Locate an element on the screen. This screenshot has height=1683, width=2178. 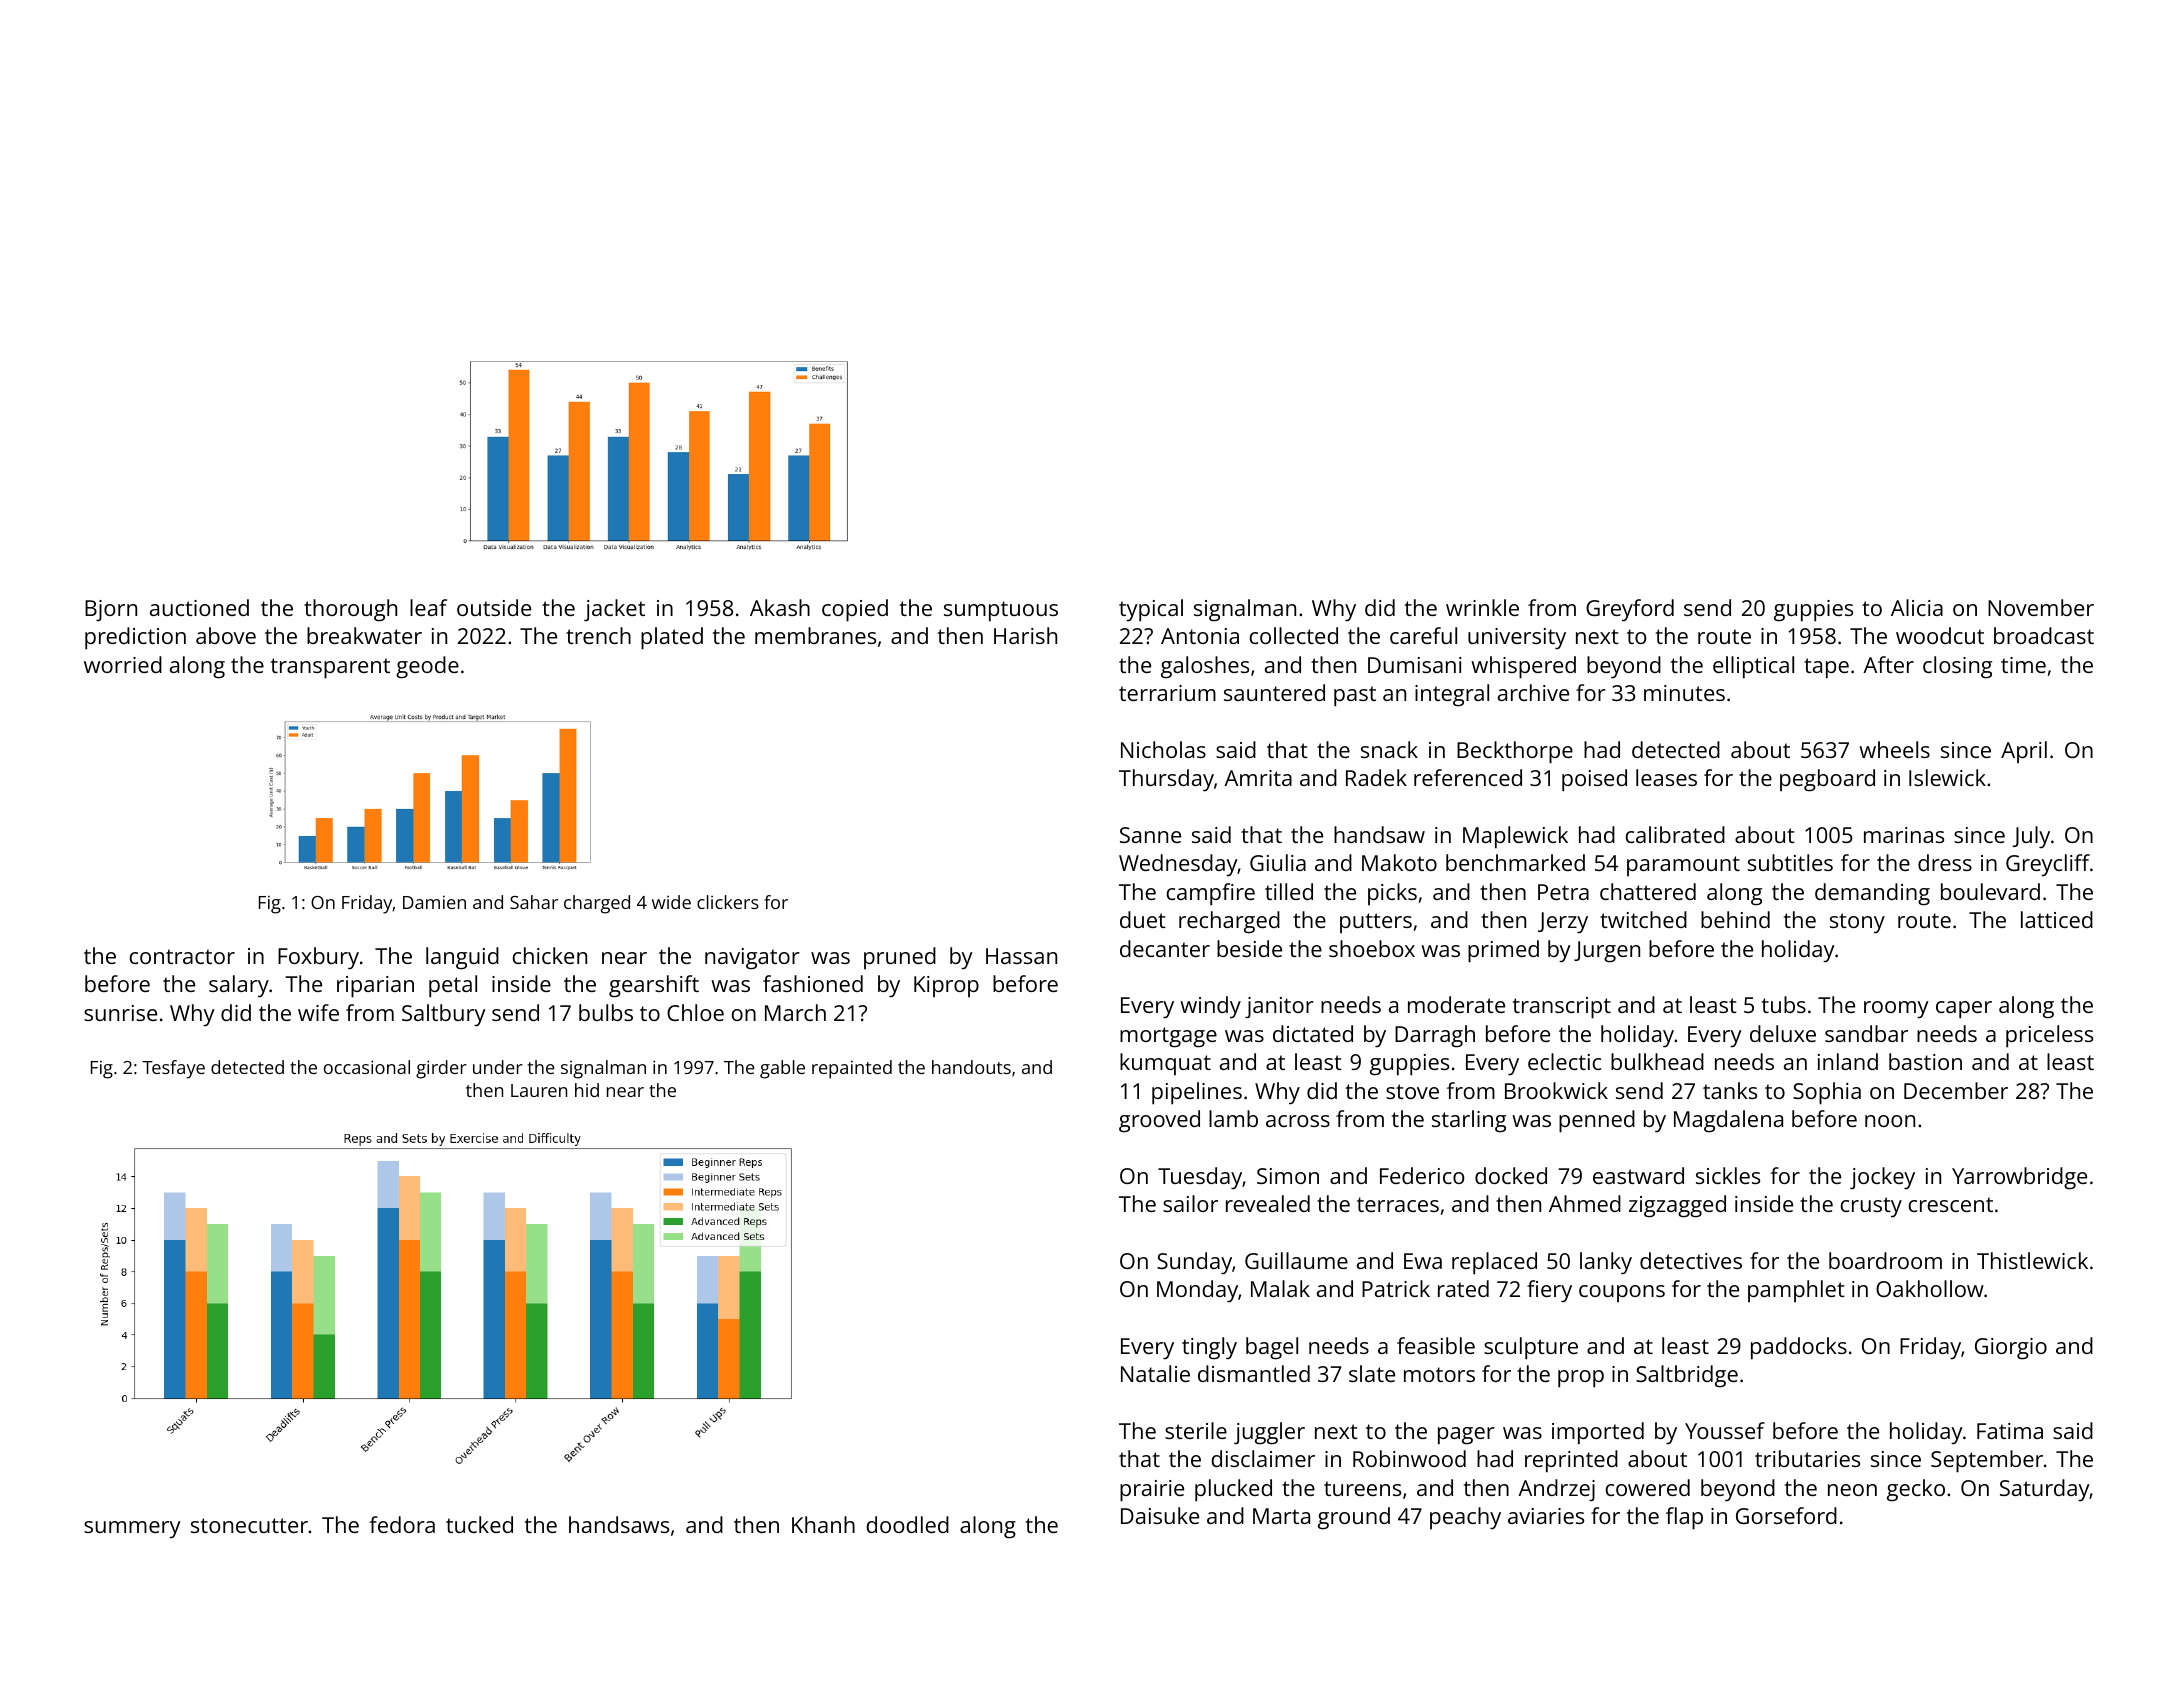
hid is located at coordinates (587, 1090).
